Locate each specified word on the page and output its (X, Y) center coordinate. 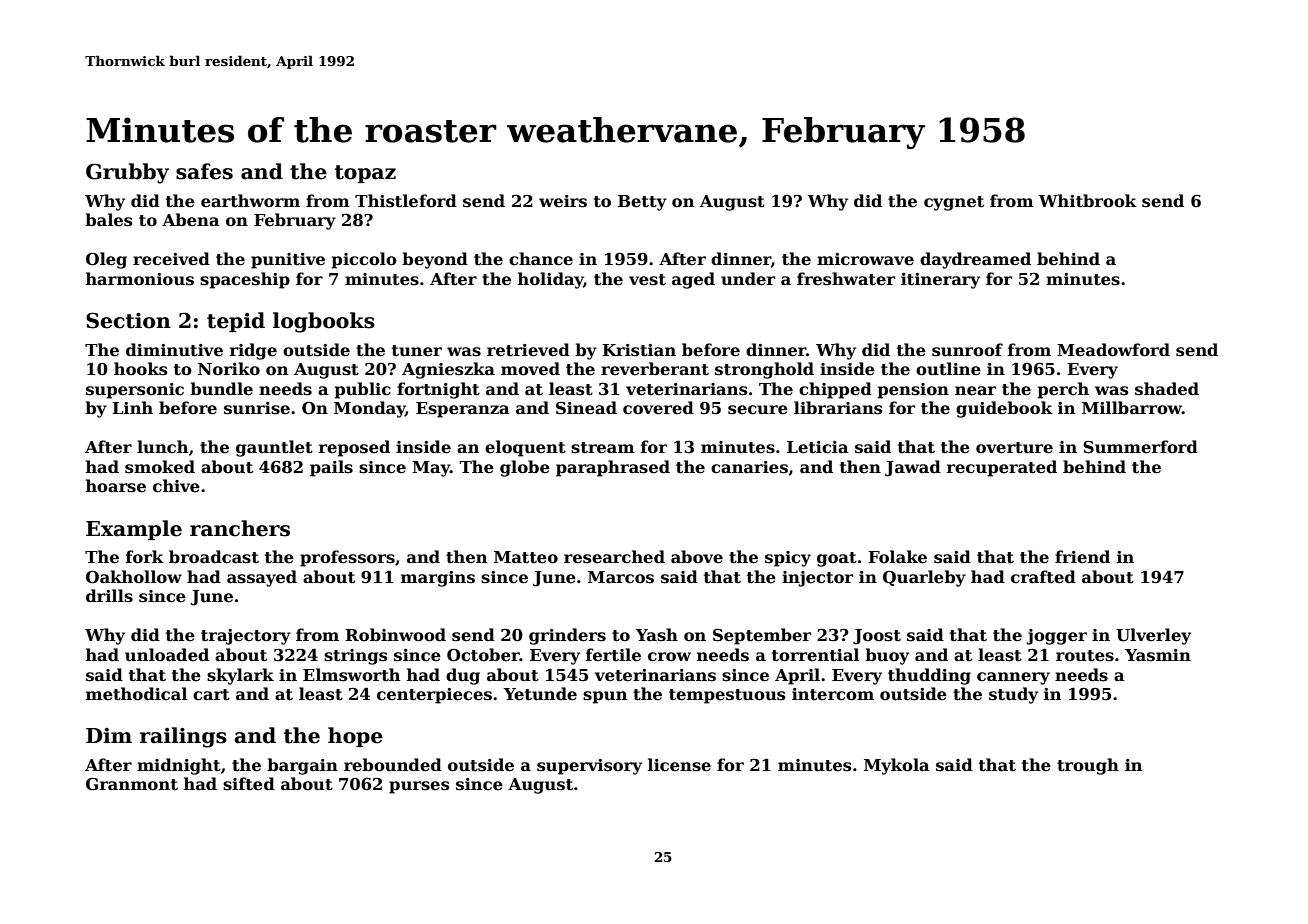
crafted (1043, 577)
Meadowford (1113, 350)
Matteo (526, 557)
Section (128, 320)
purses (419, 787)
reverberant (655, 369)
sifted (249, 784)
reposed (354, 448)
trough (1088, 766)
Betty (642, 203)
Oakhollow (134, 577)
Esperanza (463, 410)
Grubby (127, 173)
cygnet (954, 203)
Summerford (1140, 447)
